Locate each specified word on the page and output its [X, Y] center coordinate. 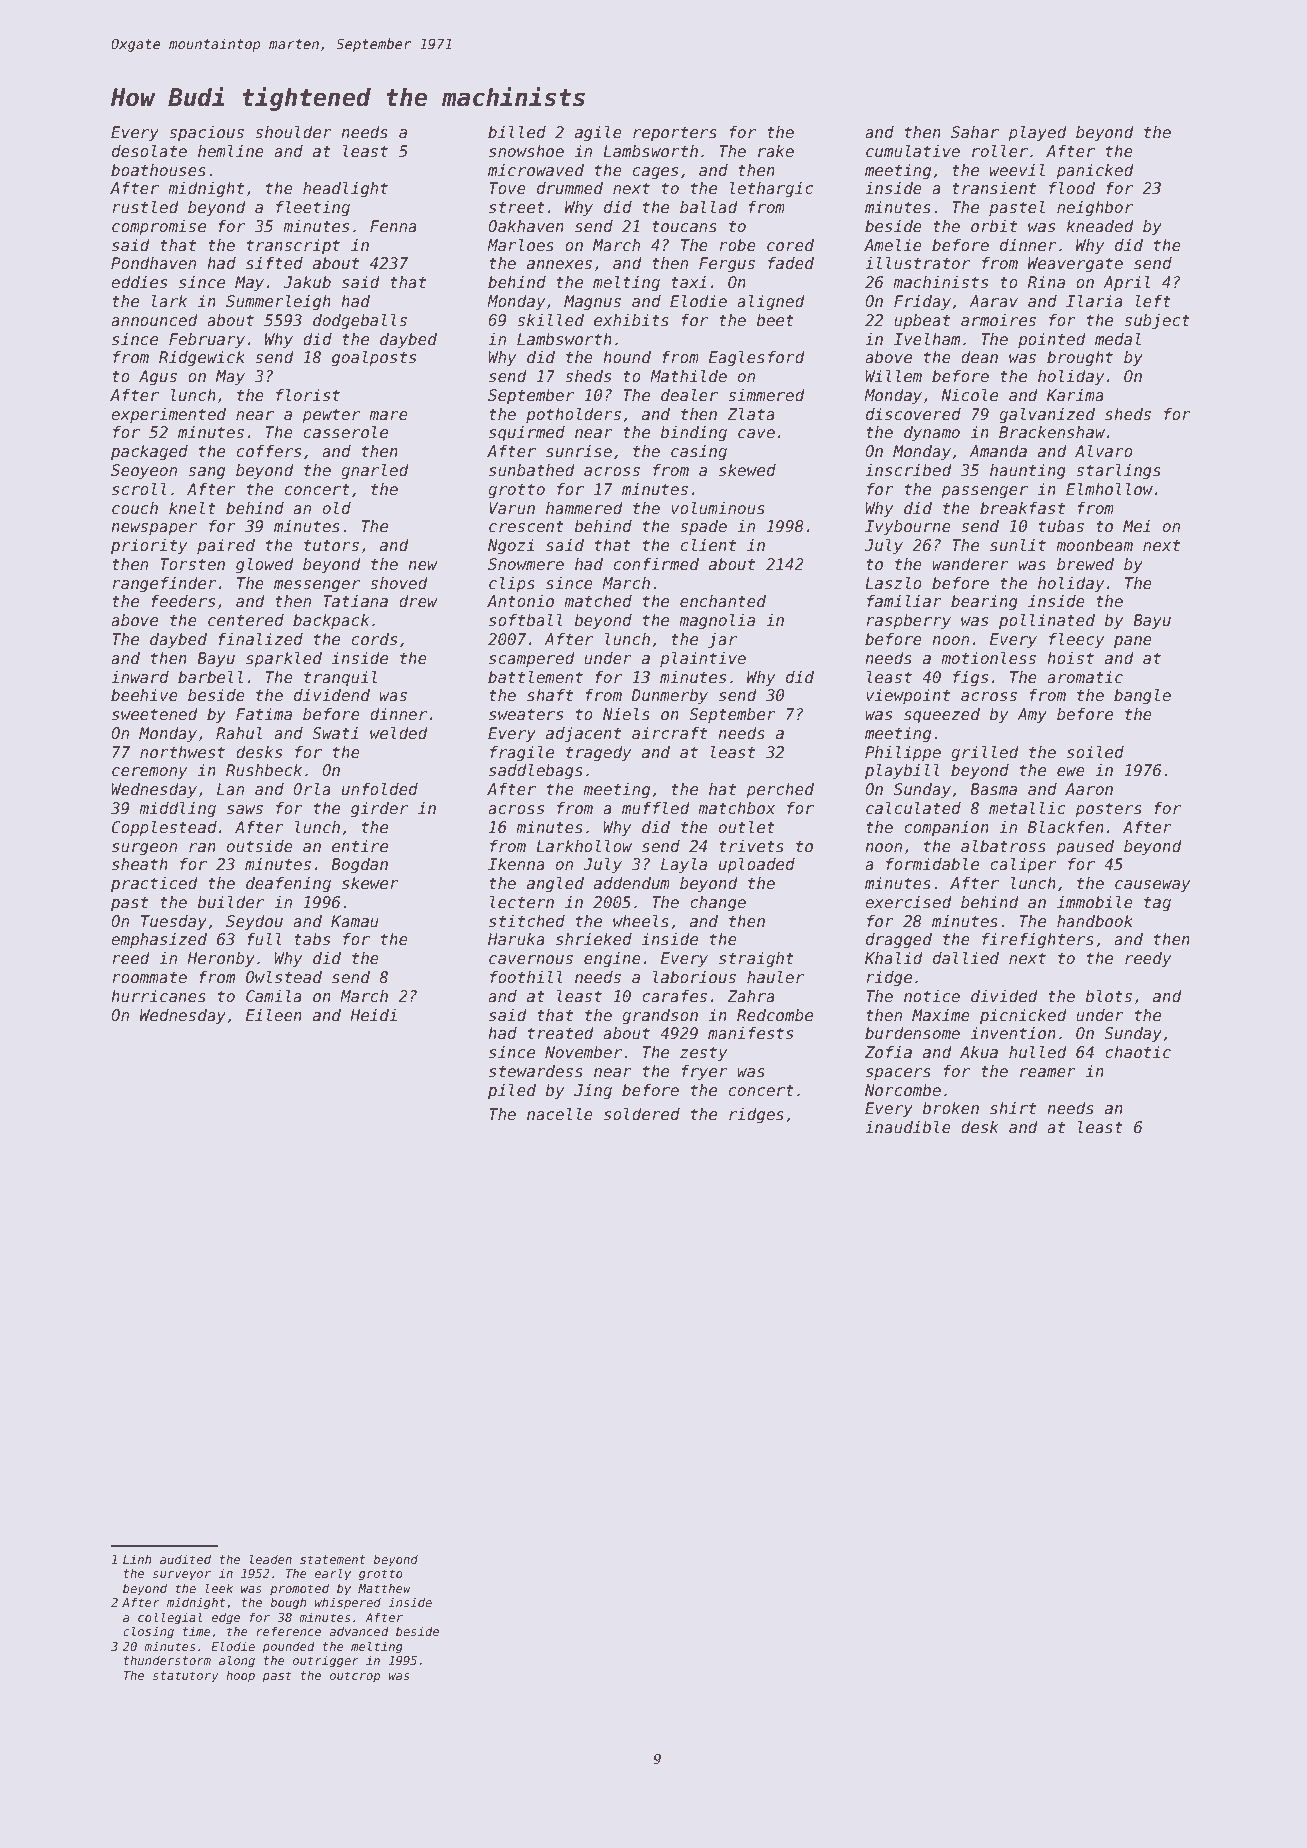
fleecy [1077, 641]
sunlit [1018, 545]
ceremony [150, 773]
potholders [573, 415]
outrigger [326, 1661]
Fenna [393, 226]
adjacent [584, 735]
